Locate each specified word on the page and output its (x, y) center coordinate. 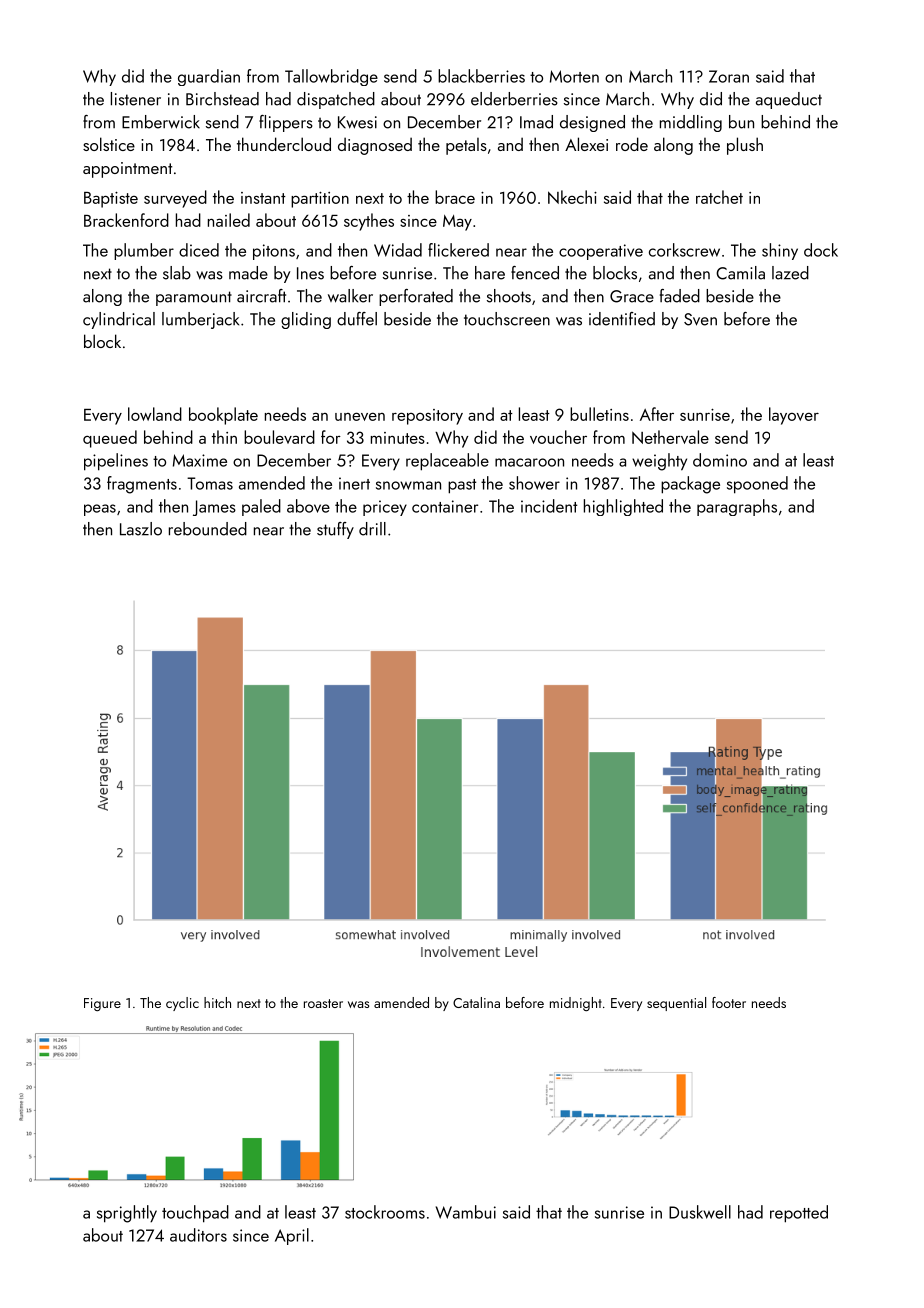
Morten (574, 76)
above (308, 506)
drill (372, 529)
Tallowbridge (331, 77)
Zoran (729, 76)
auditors (198, 1235)
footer (729, 1002)
